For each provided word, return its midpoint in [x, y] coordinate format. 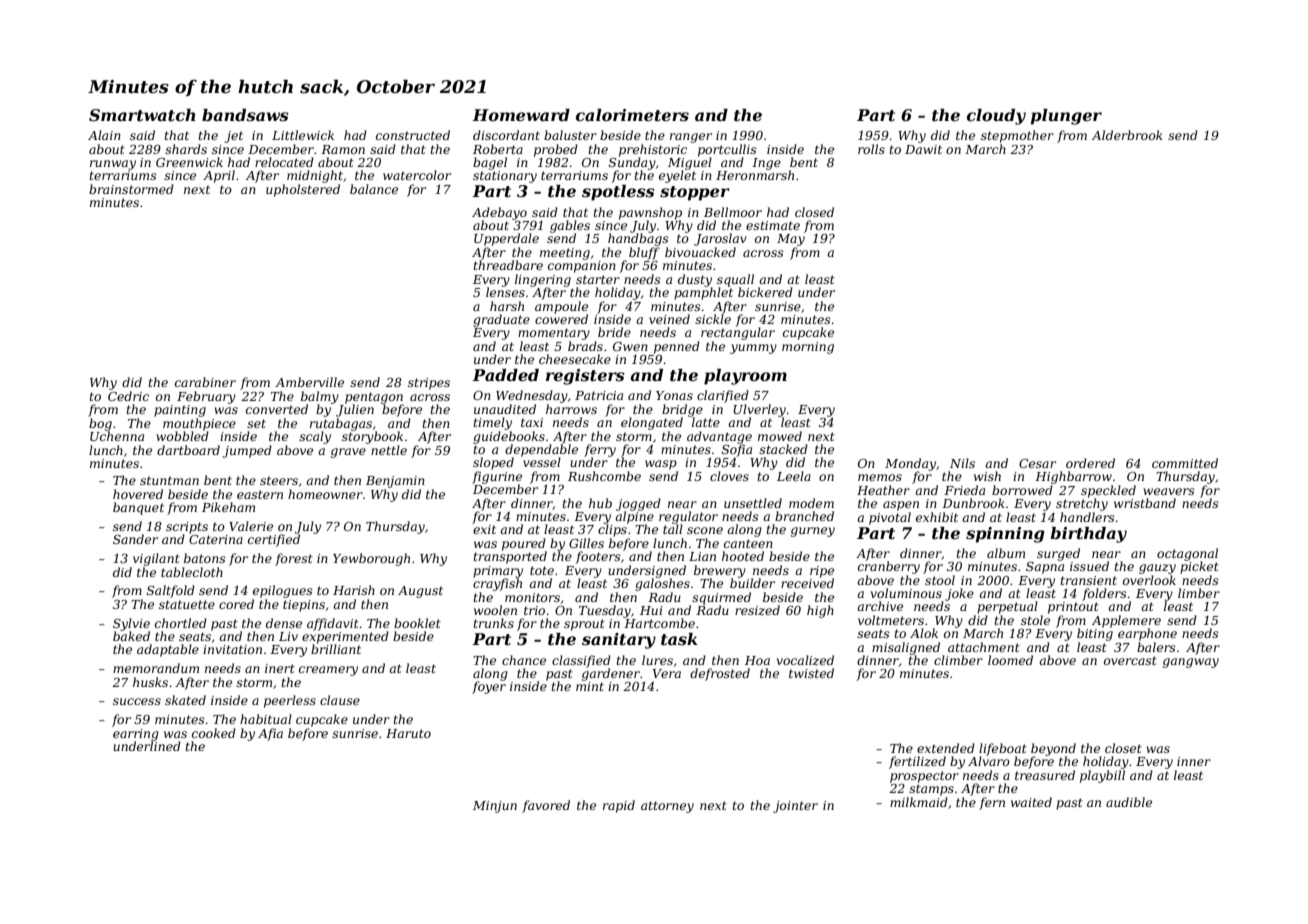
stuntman [169, 480]
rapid [619, 806]
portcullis [727, 150]
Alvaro [989, 761]
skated [185, 700]
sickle [713, 319]
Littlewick [303, 135]
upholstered [303, 190]
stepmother [1017, 136]
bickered [765, 292]
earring [136, 735]
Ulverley [759, 410]
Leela [794, 476]
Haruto [408, 733]
